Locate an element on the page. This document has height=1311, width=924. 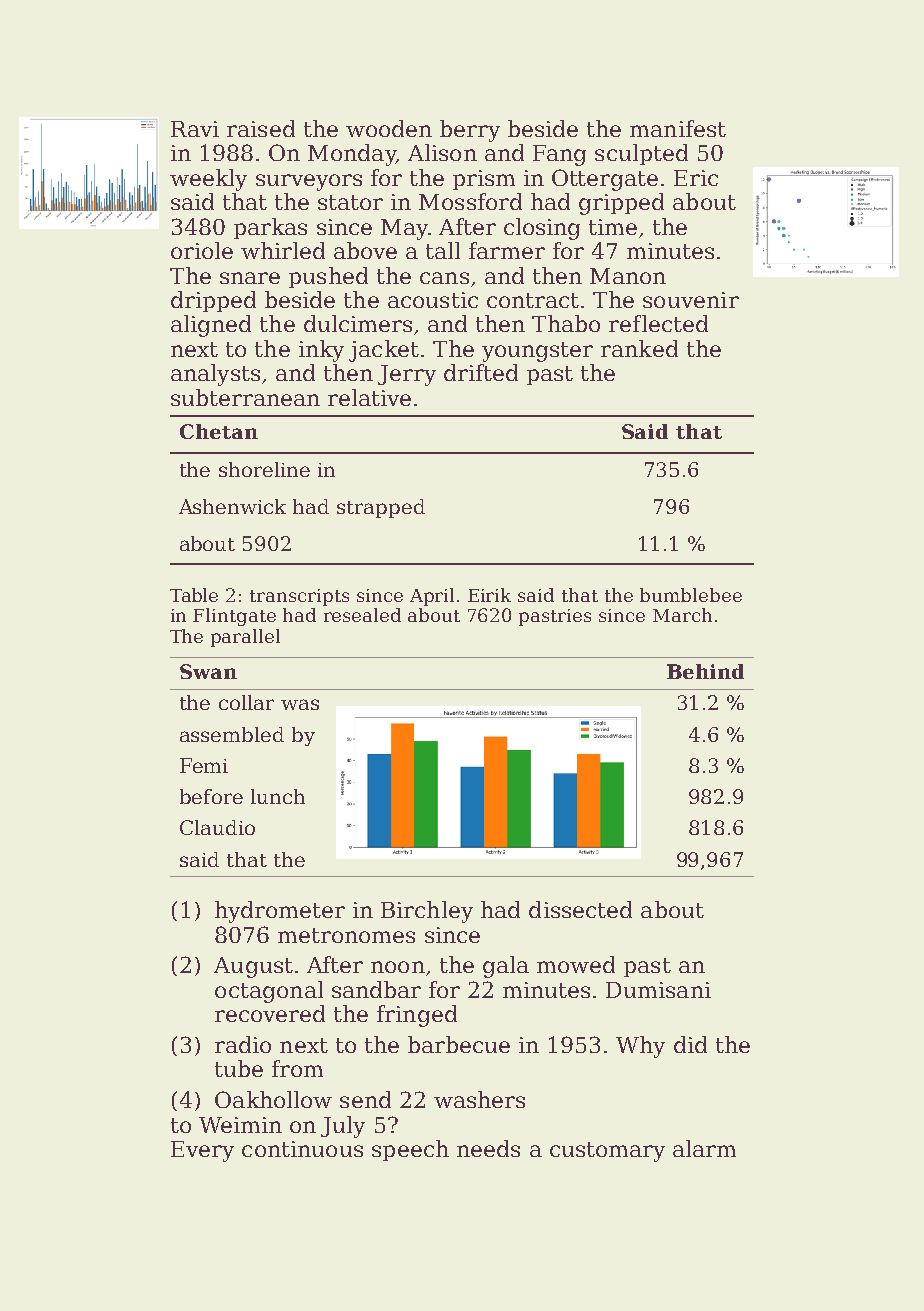
lunch is located at coordinates (278, 796).
